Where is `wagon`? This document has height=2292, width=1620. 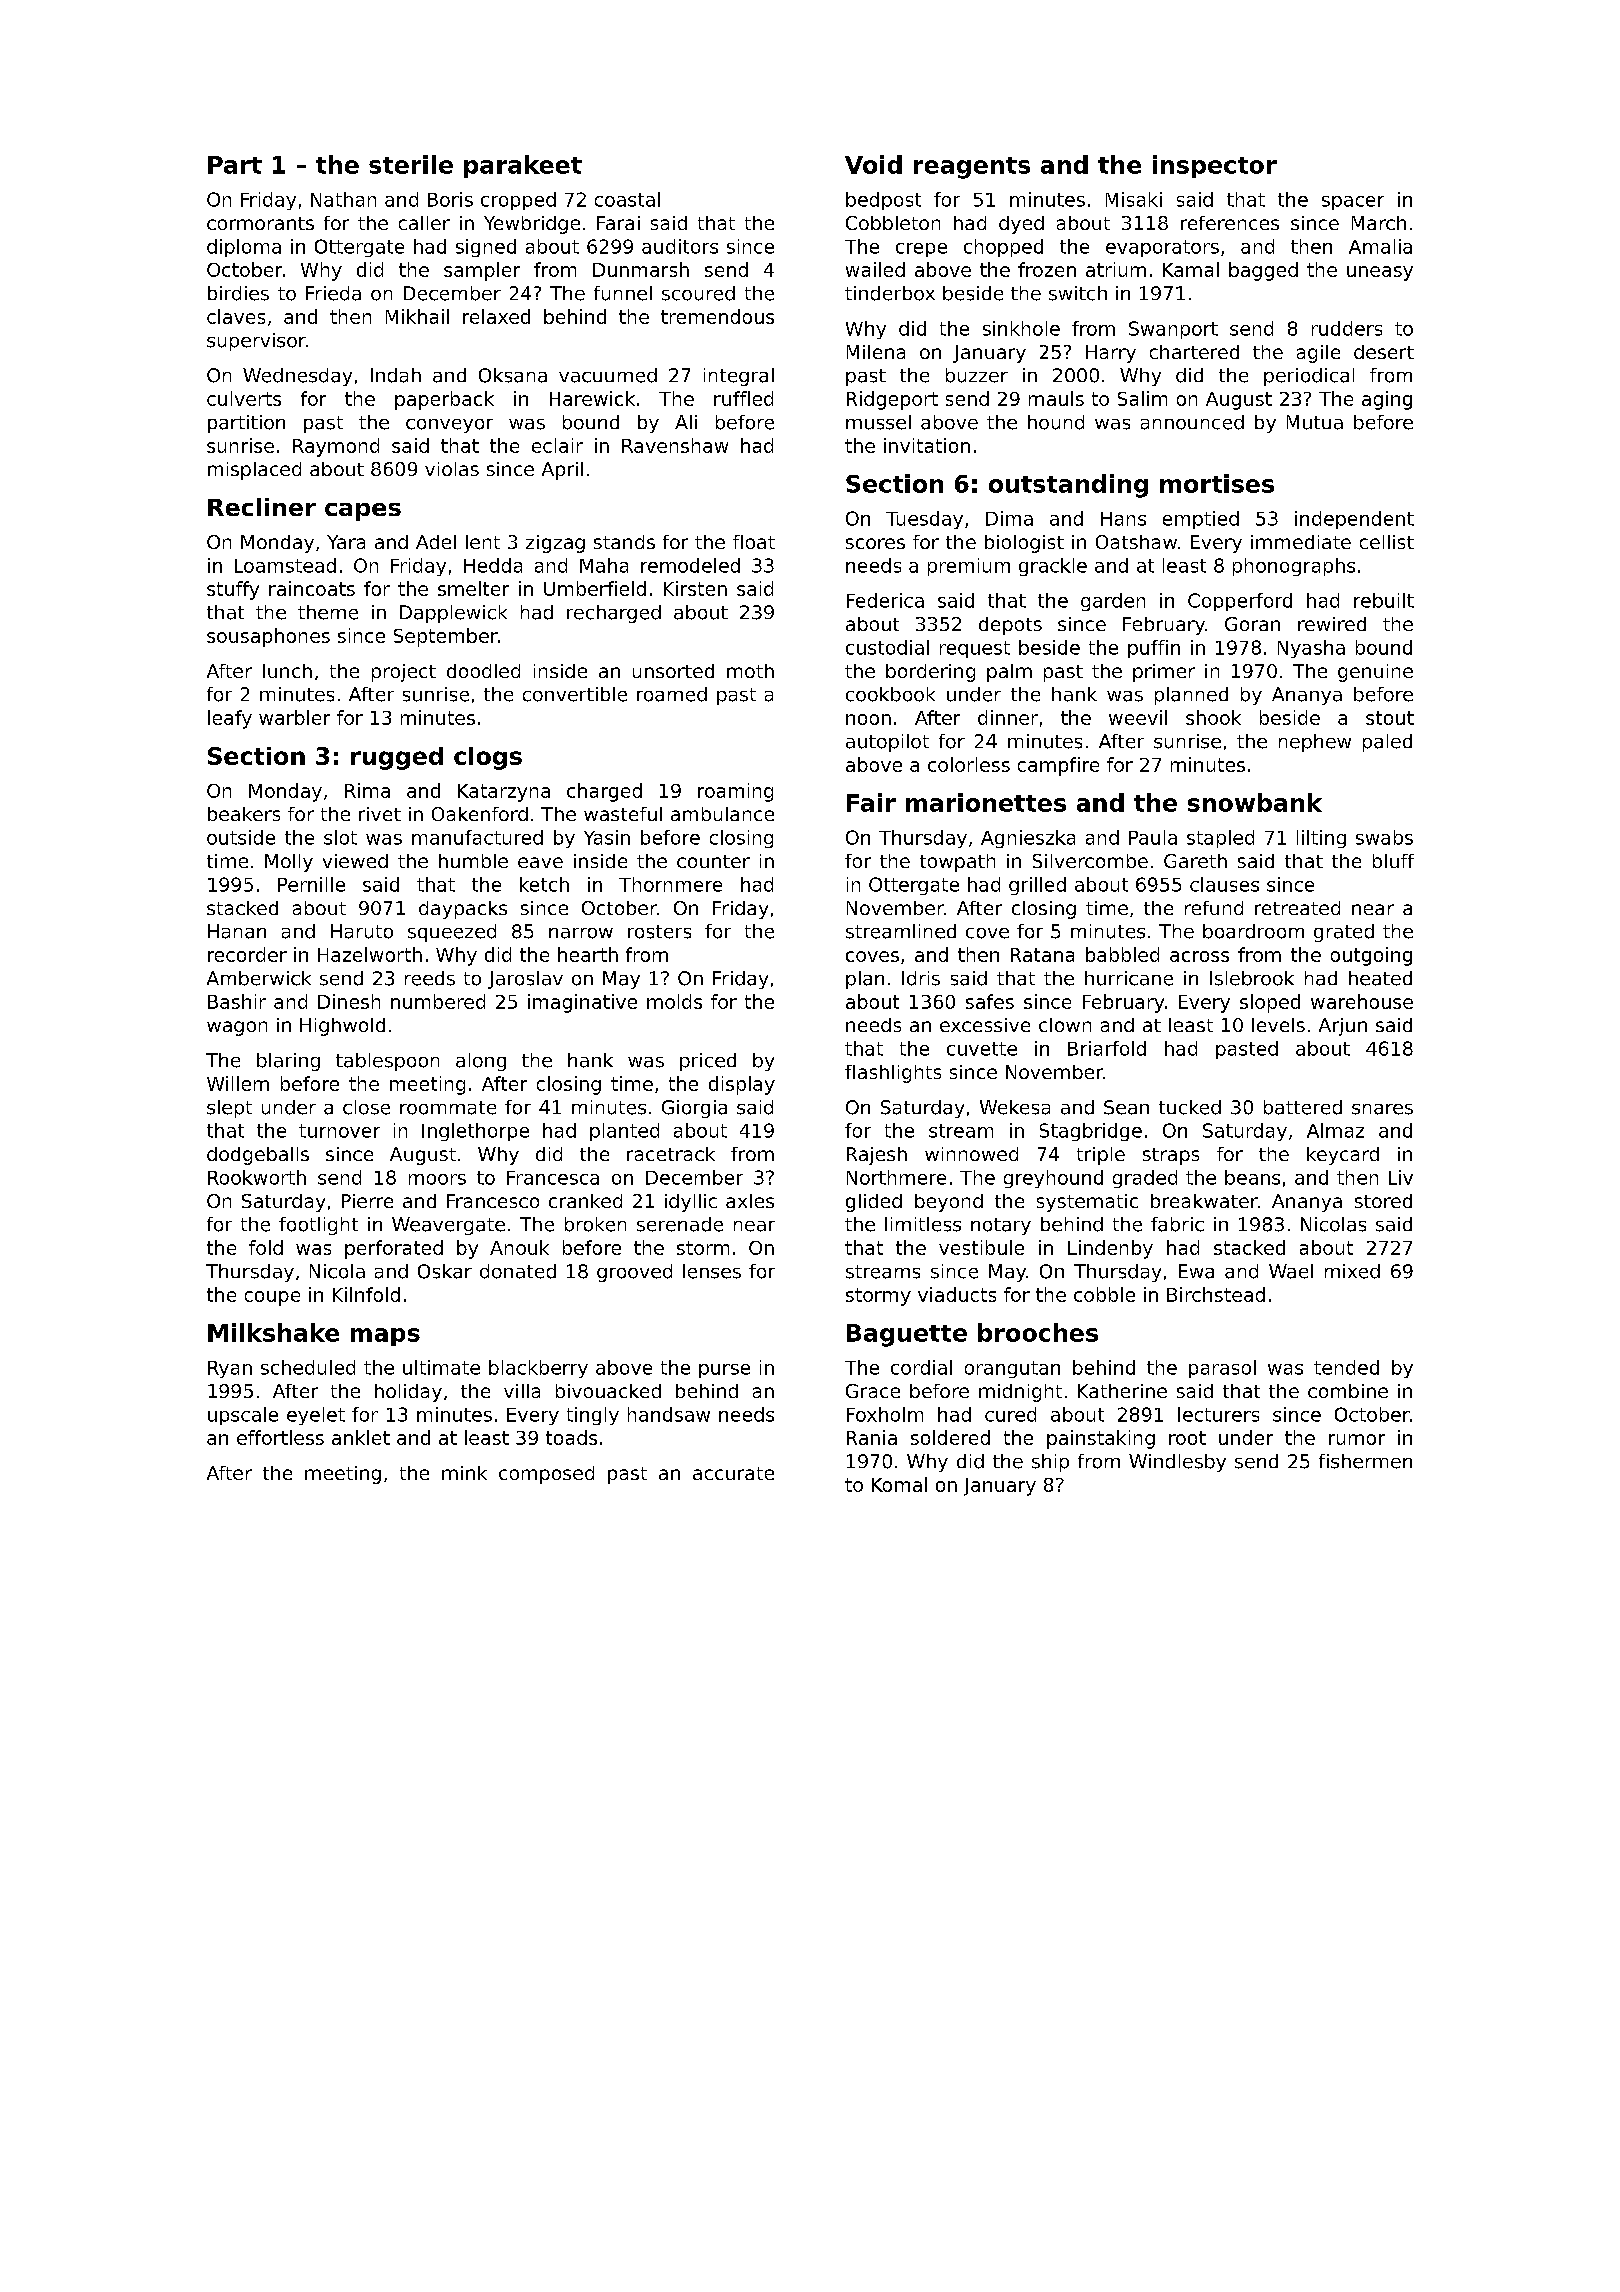
wagon is located at coordinates (237, 1028).
